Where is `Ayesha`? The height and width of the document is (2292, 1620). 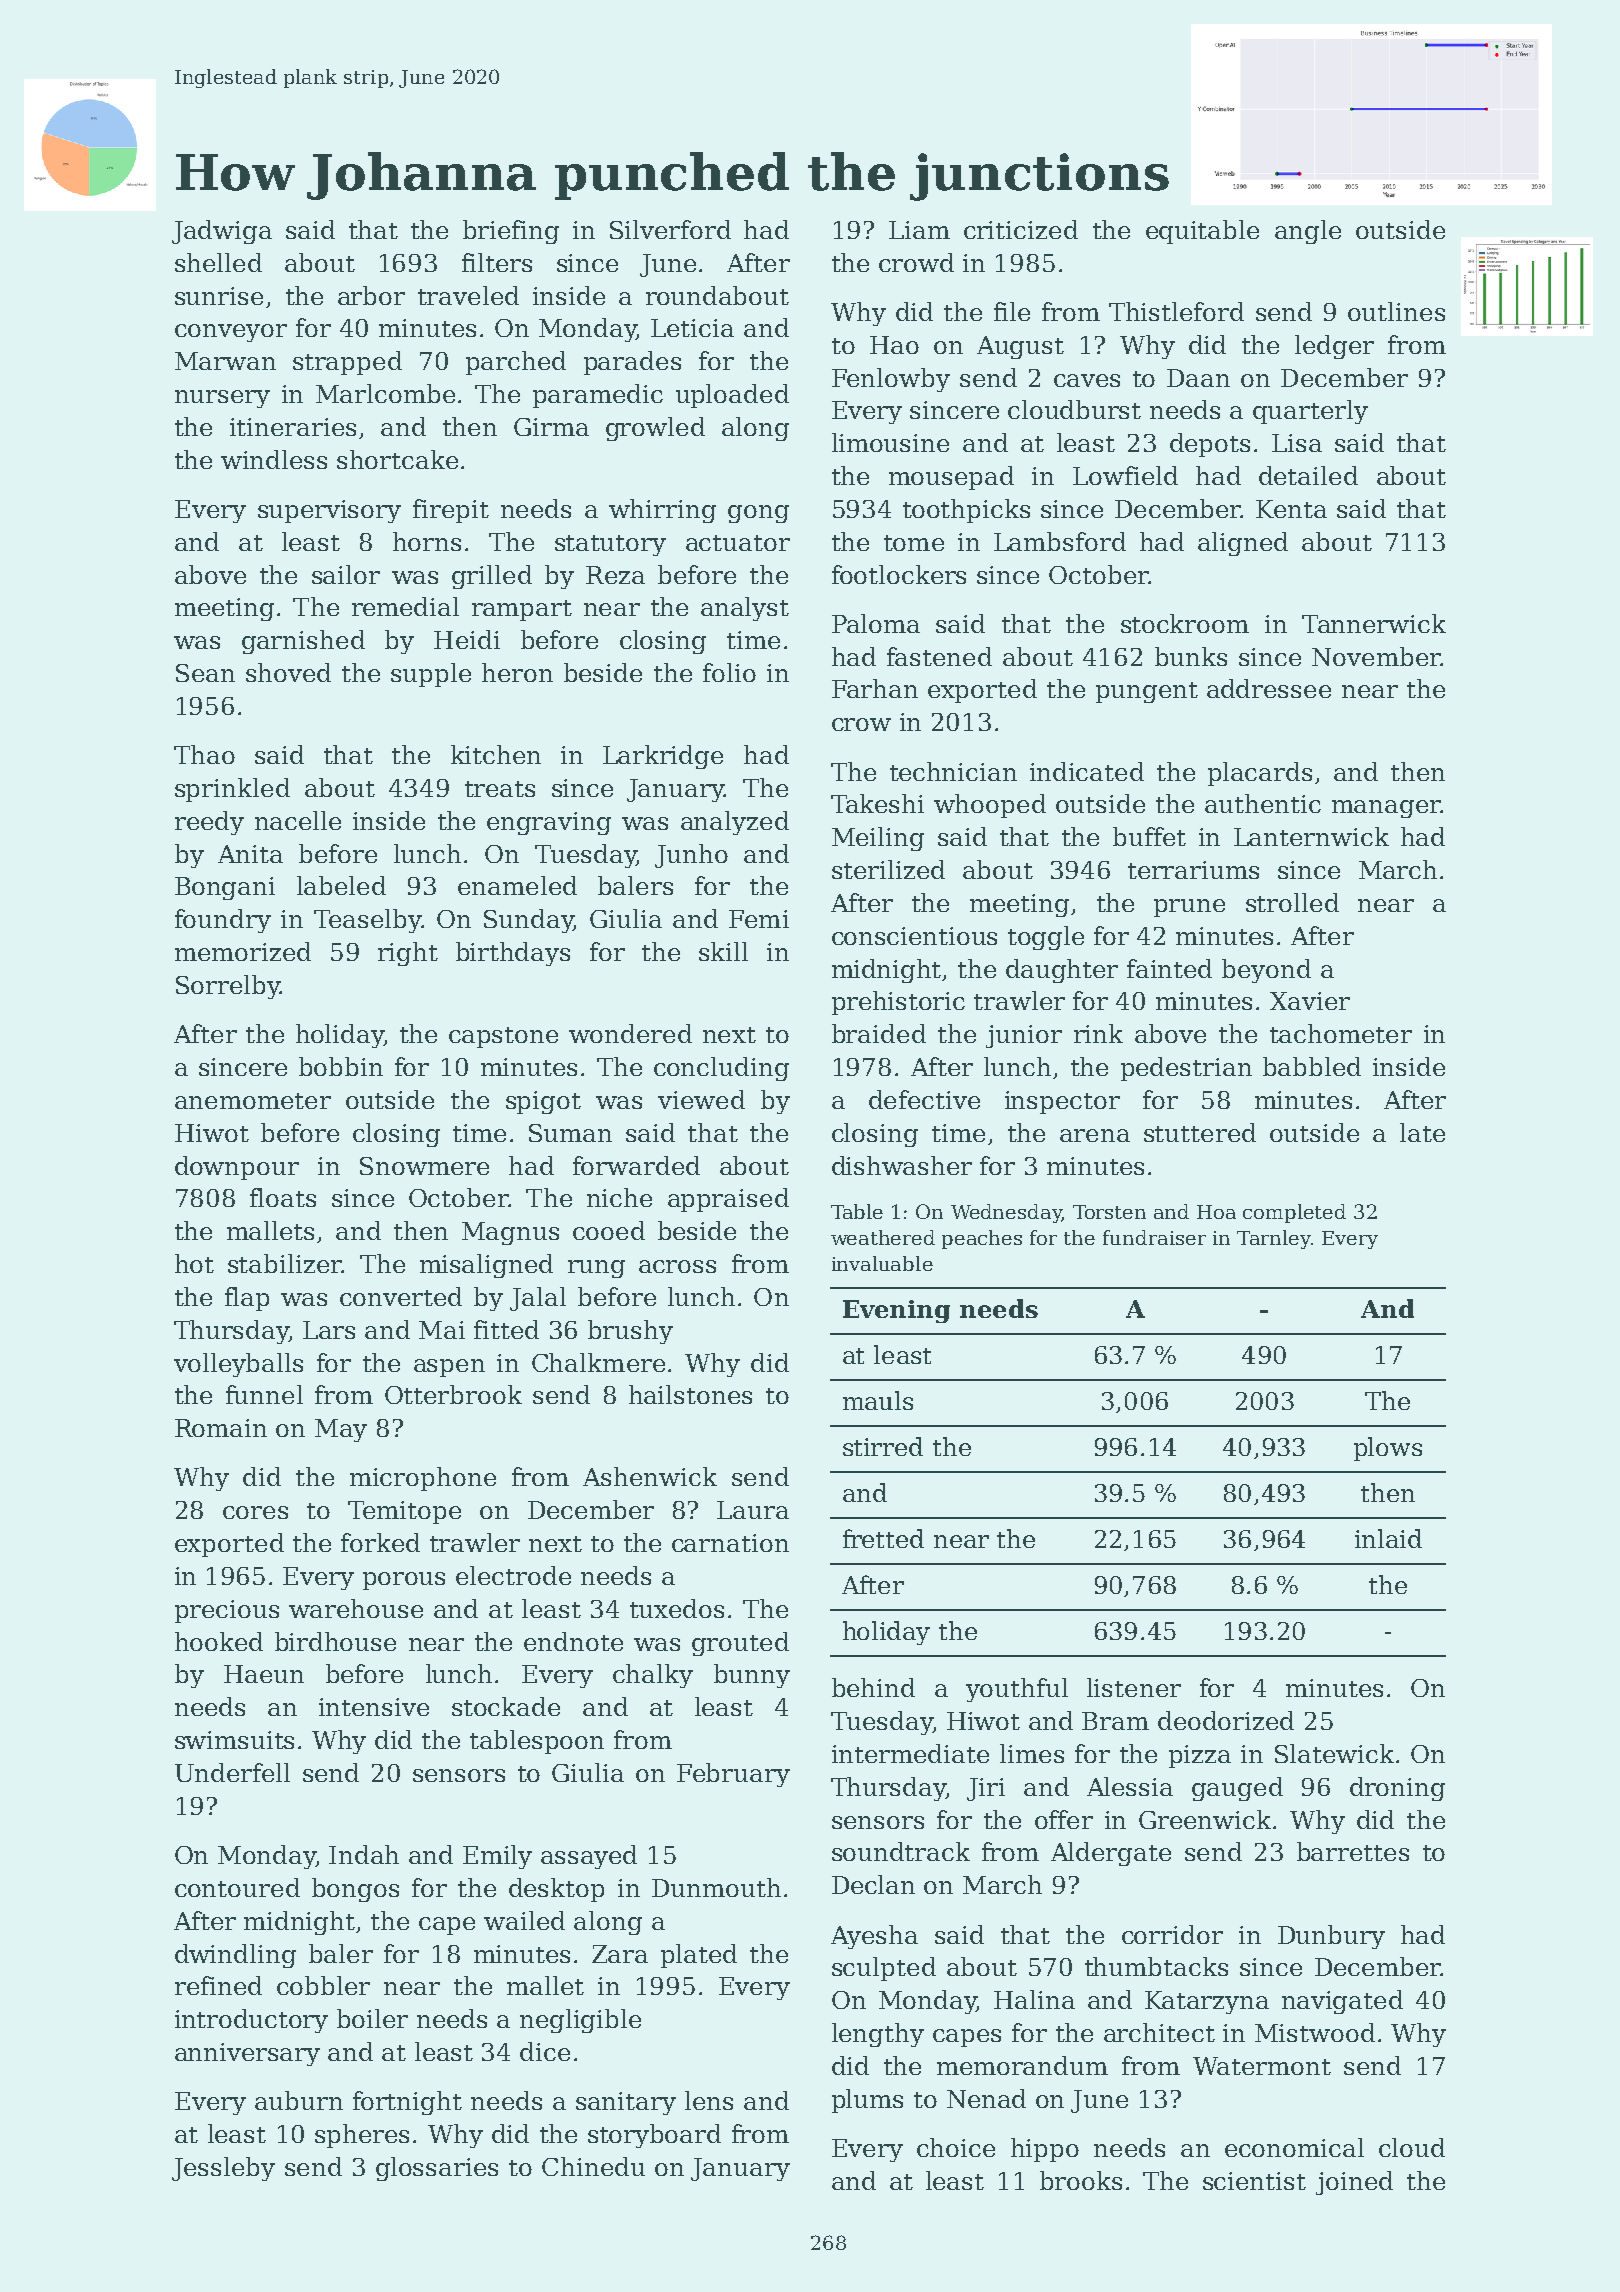
Ayesha is located at coordinates (874, 1937).
